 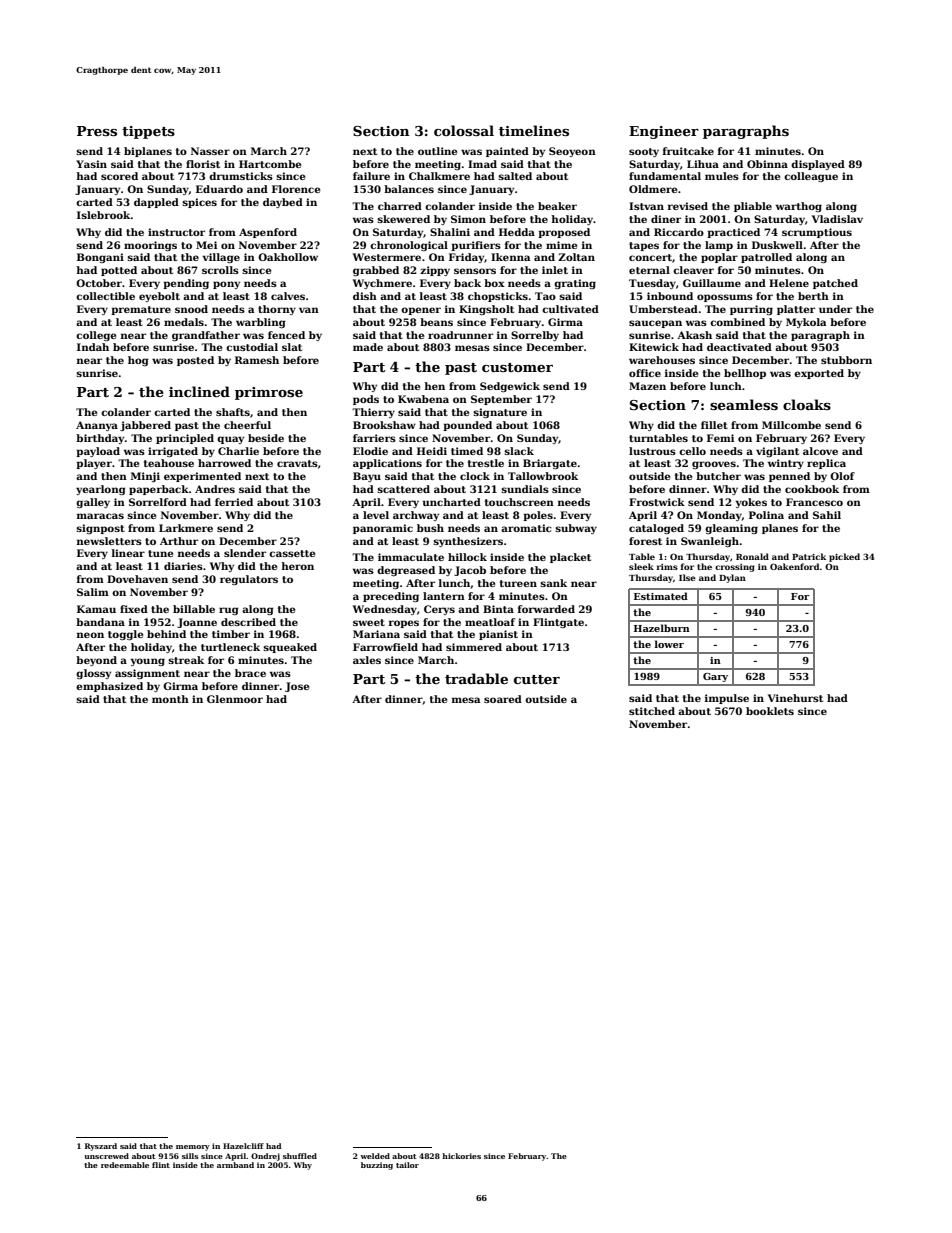 What do you see at coordinates (474, 647) in the document?
I see `simmered` at bounding box center [474, 647].
